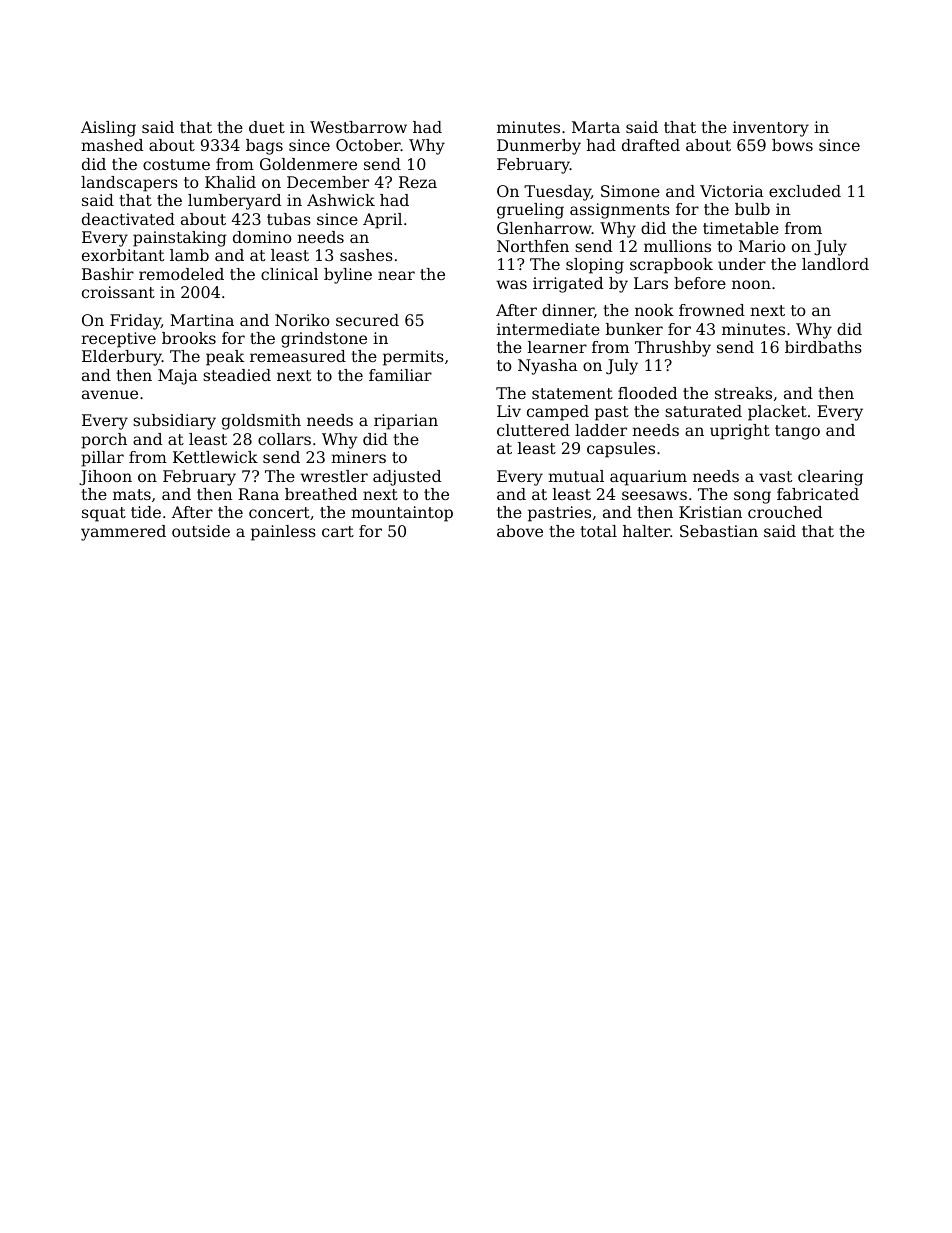  I want to click on Noriko, so click(302, 320).
